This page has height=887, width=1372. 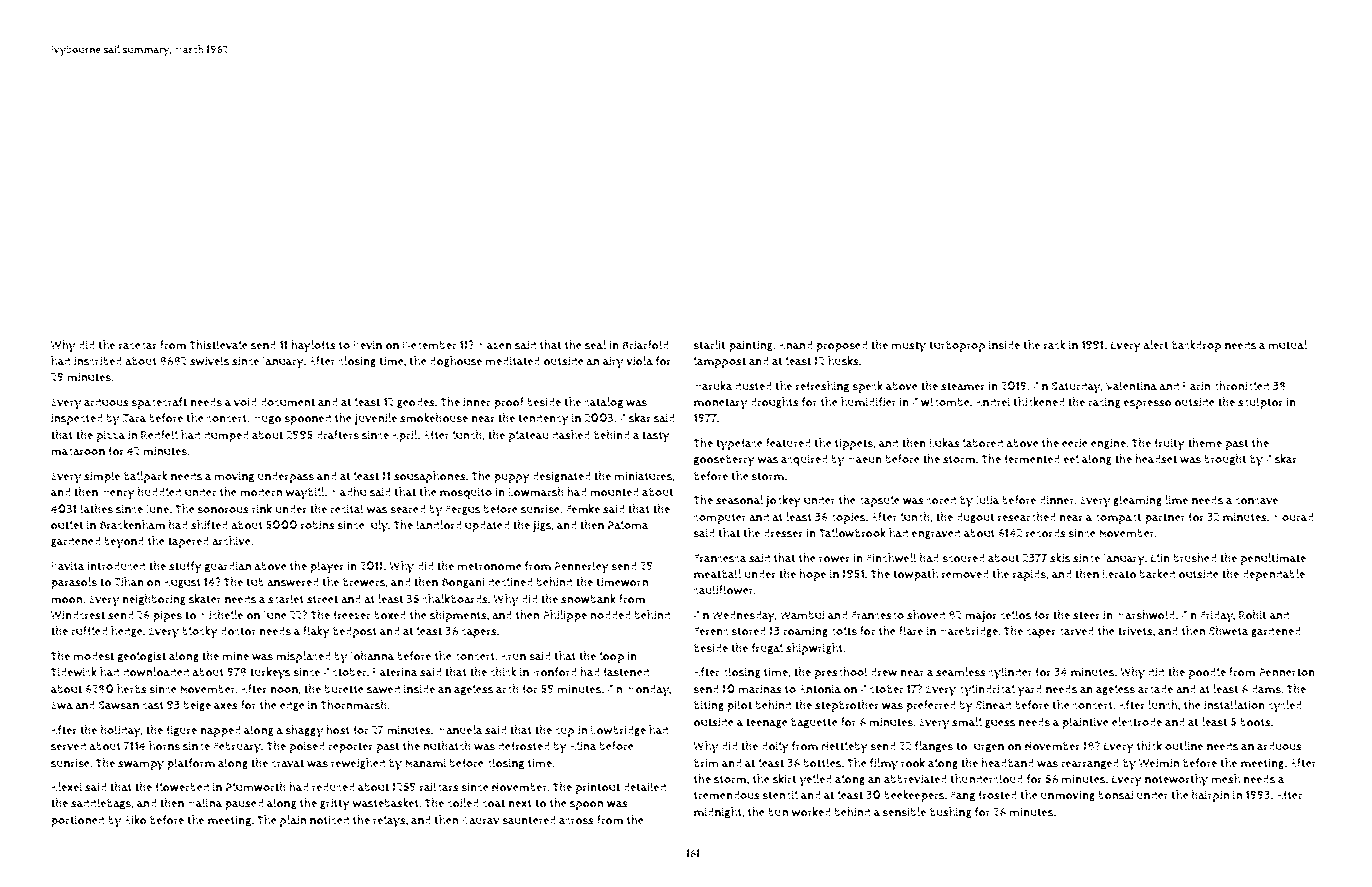 What do you see at coordinates (159, 492) in the page?
I see `huddled` at bounding box center [159, 492].
